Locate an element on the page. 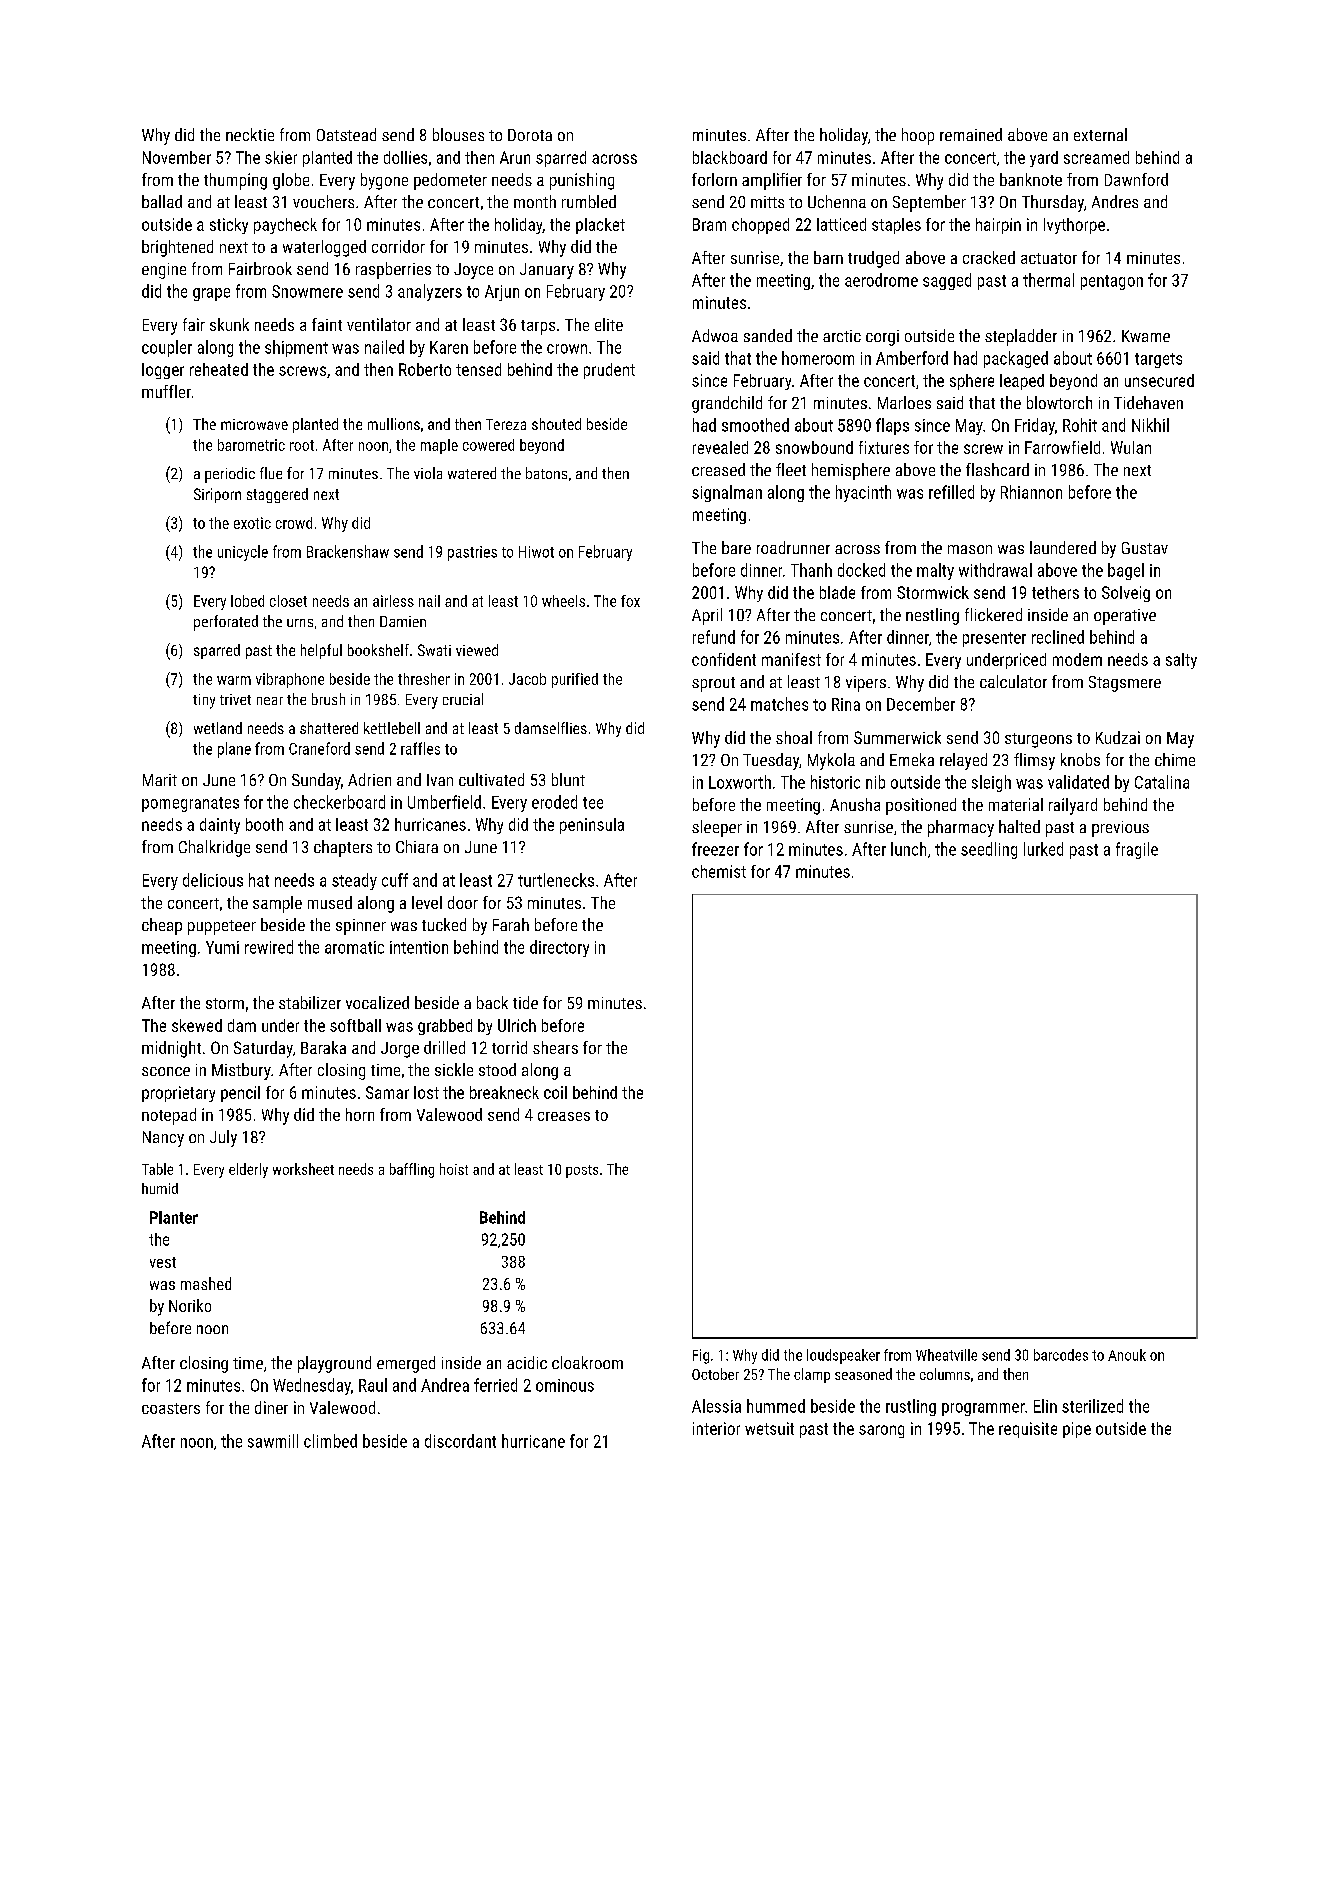 The height and width of the document is (1894, 1339). seedling is located at coordinates (989, 850).
